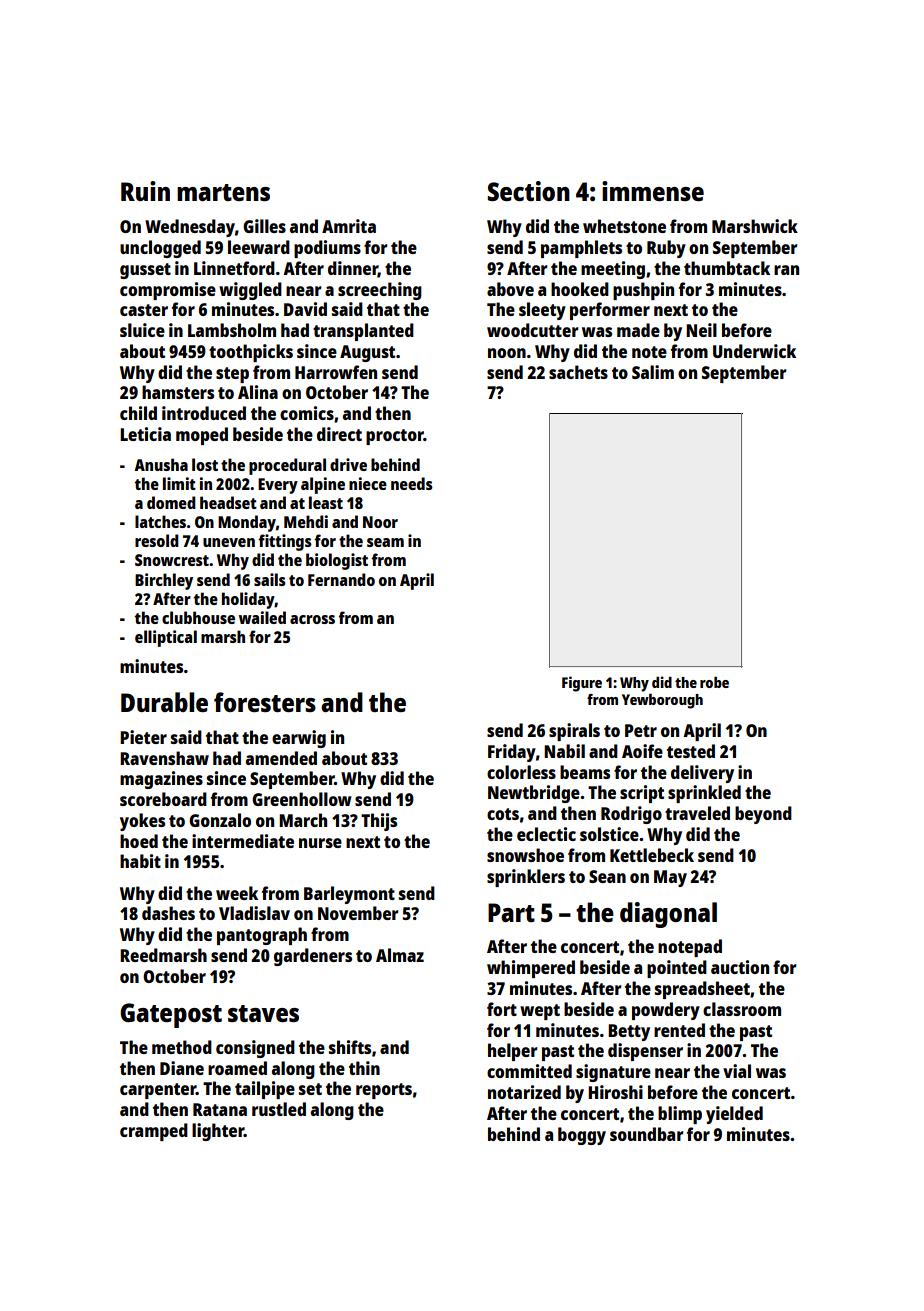 The width and height of the document is (924, 1311). What do you see at coordinates (578, 372) in the document?
I see `sachets` at bounding box center [578, 372].
